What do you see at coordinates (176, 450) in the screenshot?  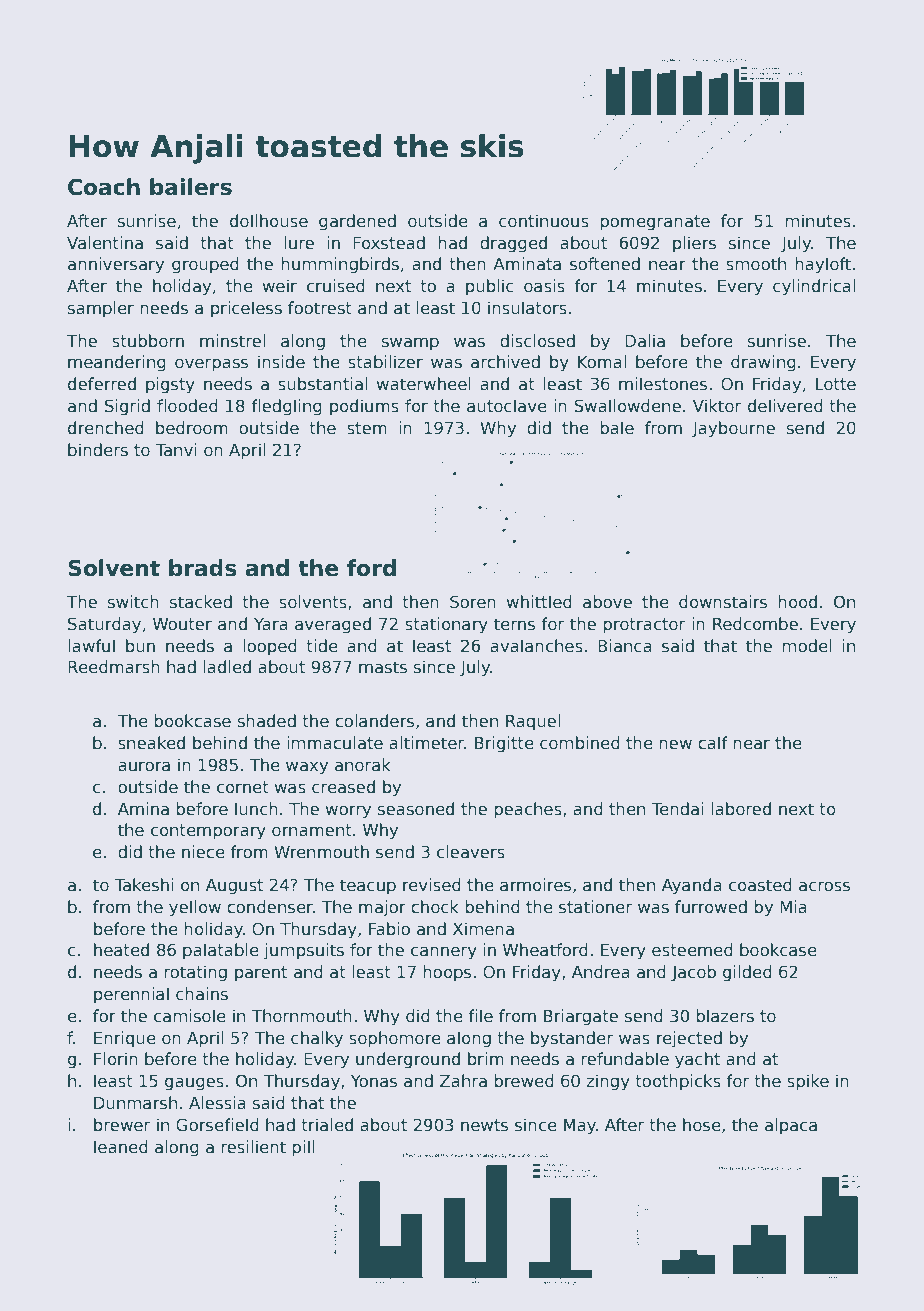 I see `Tanvi` at bounding box center [176, 450].
